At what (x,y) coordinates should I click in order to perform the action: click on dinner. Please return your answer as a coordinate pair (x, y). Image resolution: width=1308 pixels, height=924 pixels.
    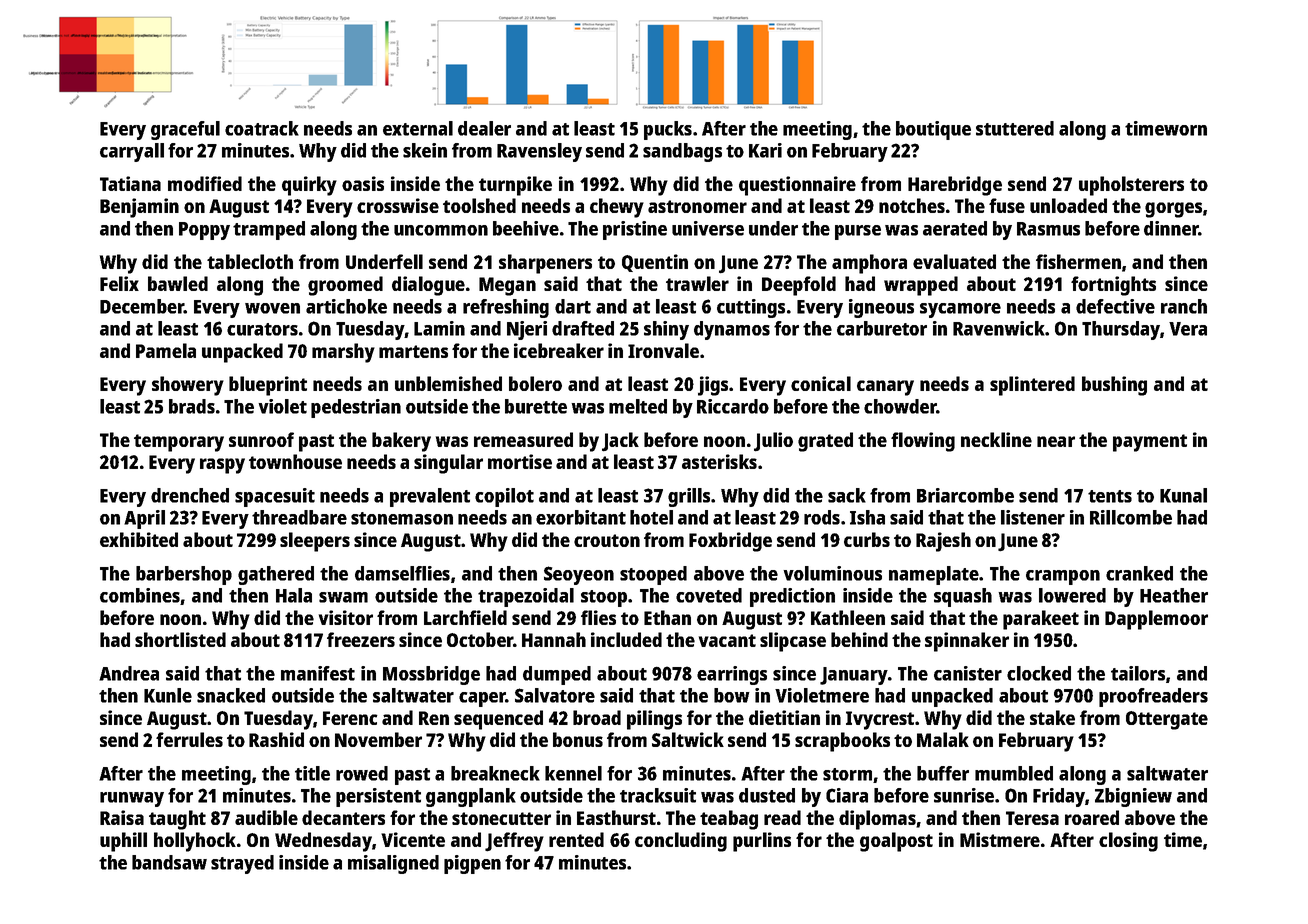
    Looking at the image, I should click on (1171, 228).
